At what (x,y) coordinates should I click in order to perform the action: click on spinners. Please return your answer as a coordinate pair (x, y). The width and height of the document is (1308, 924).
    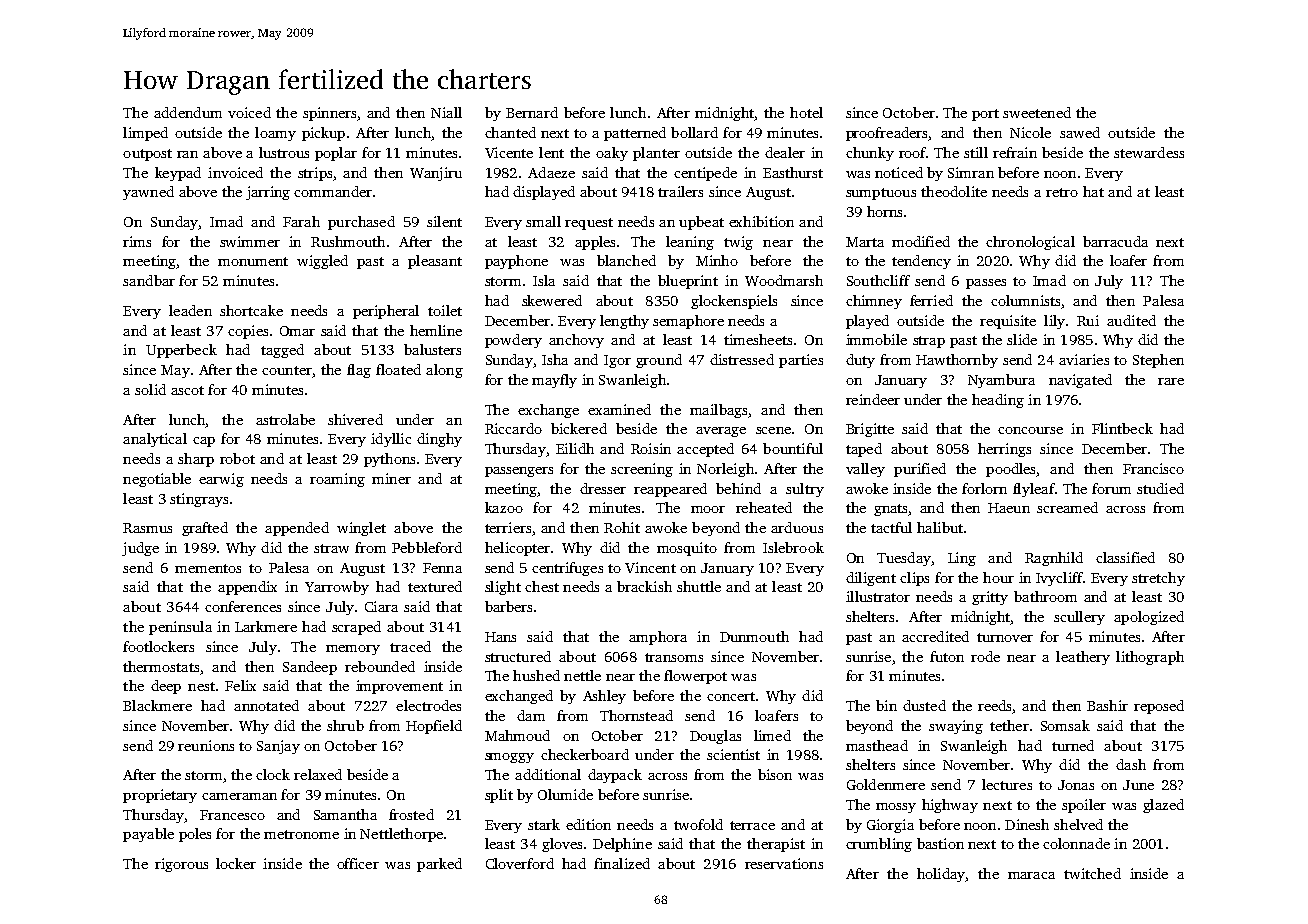
    Looking at the image, I should click on (329, 114).
